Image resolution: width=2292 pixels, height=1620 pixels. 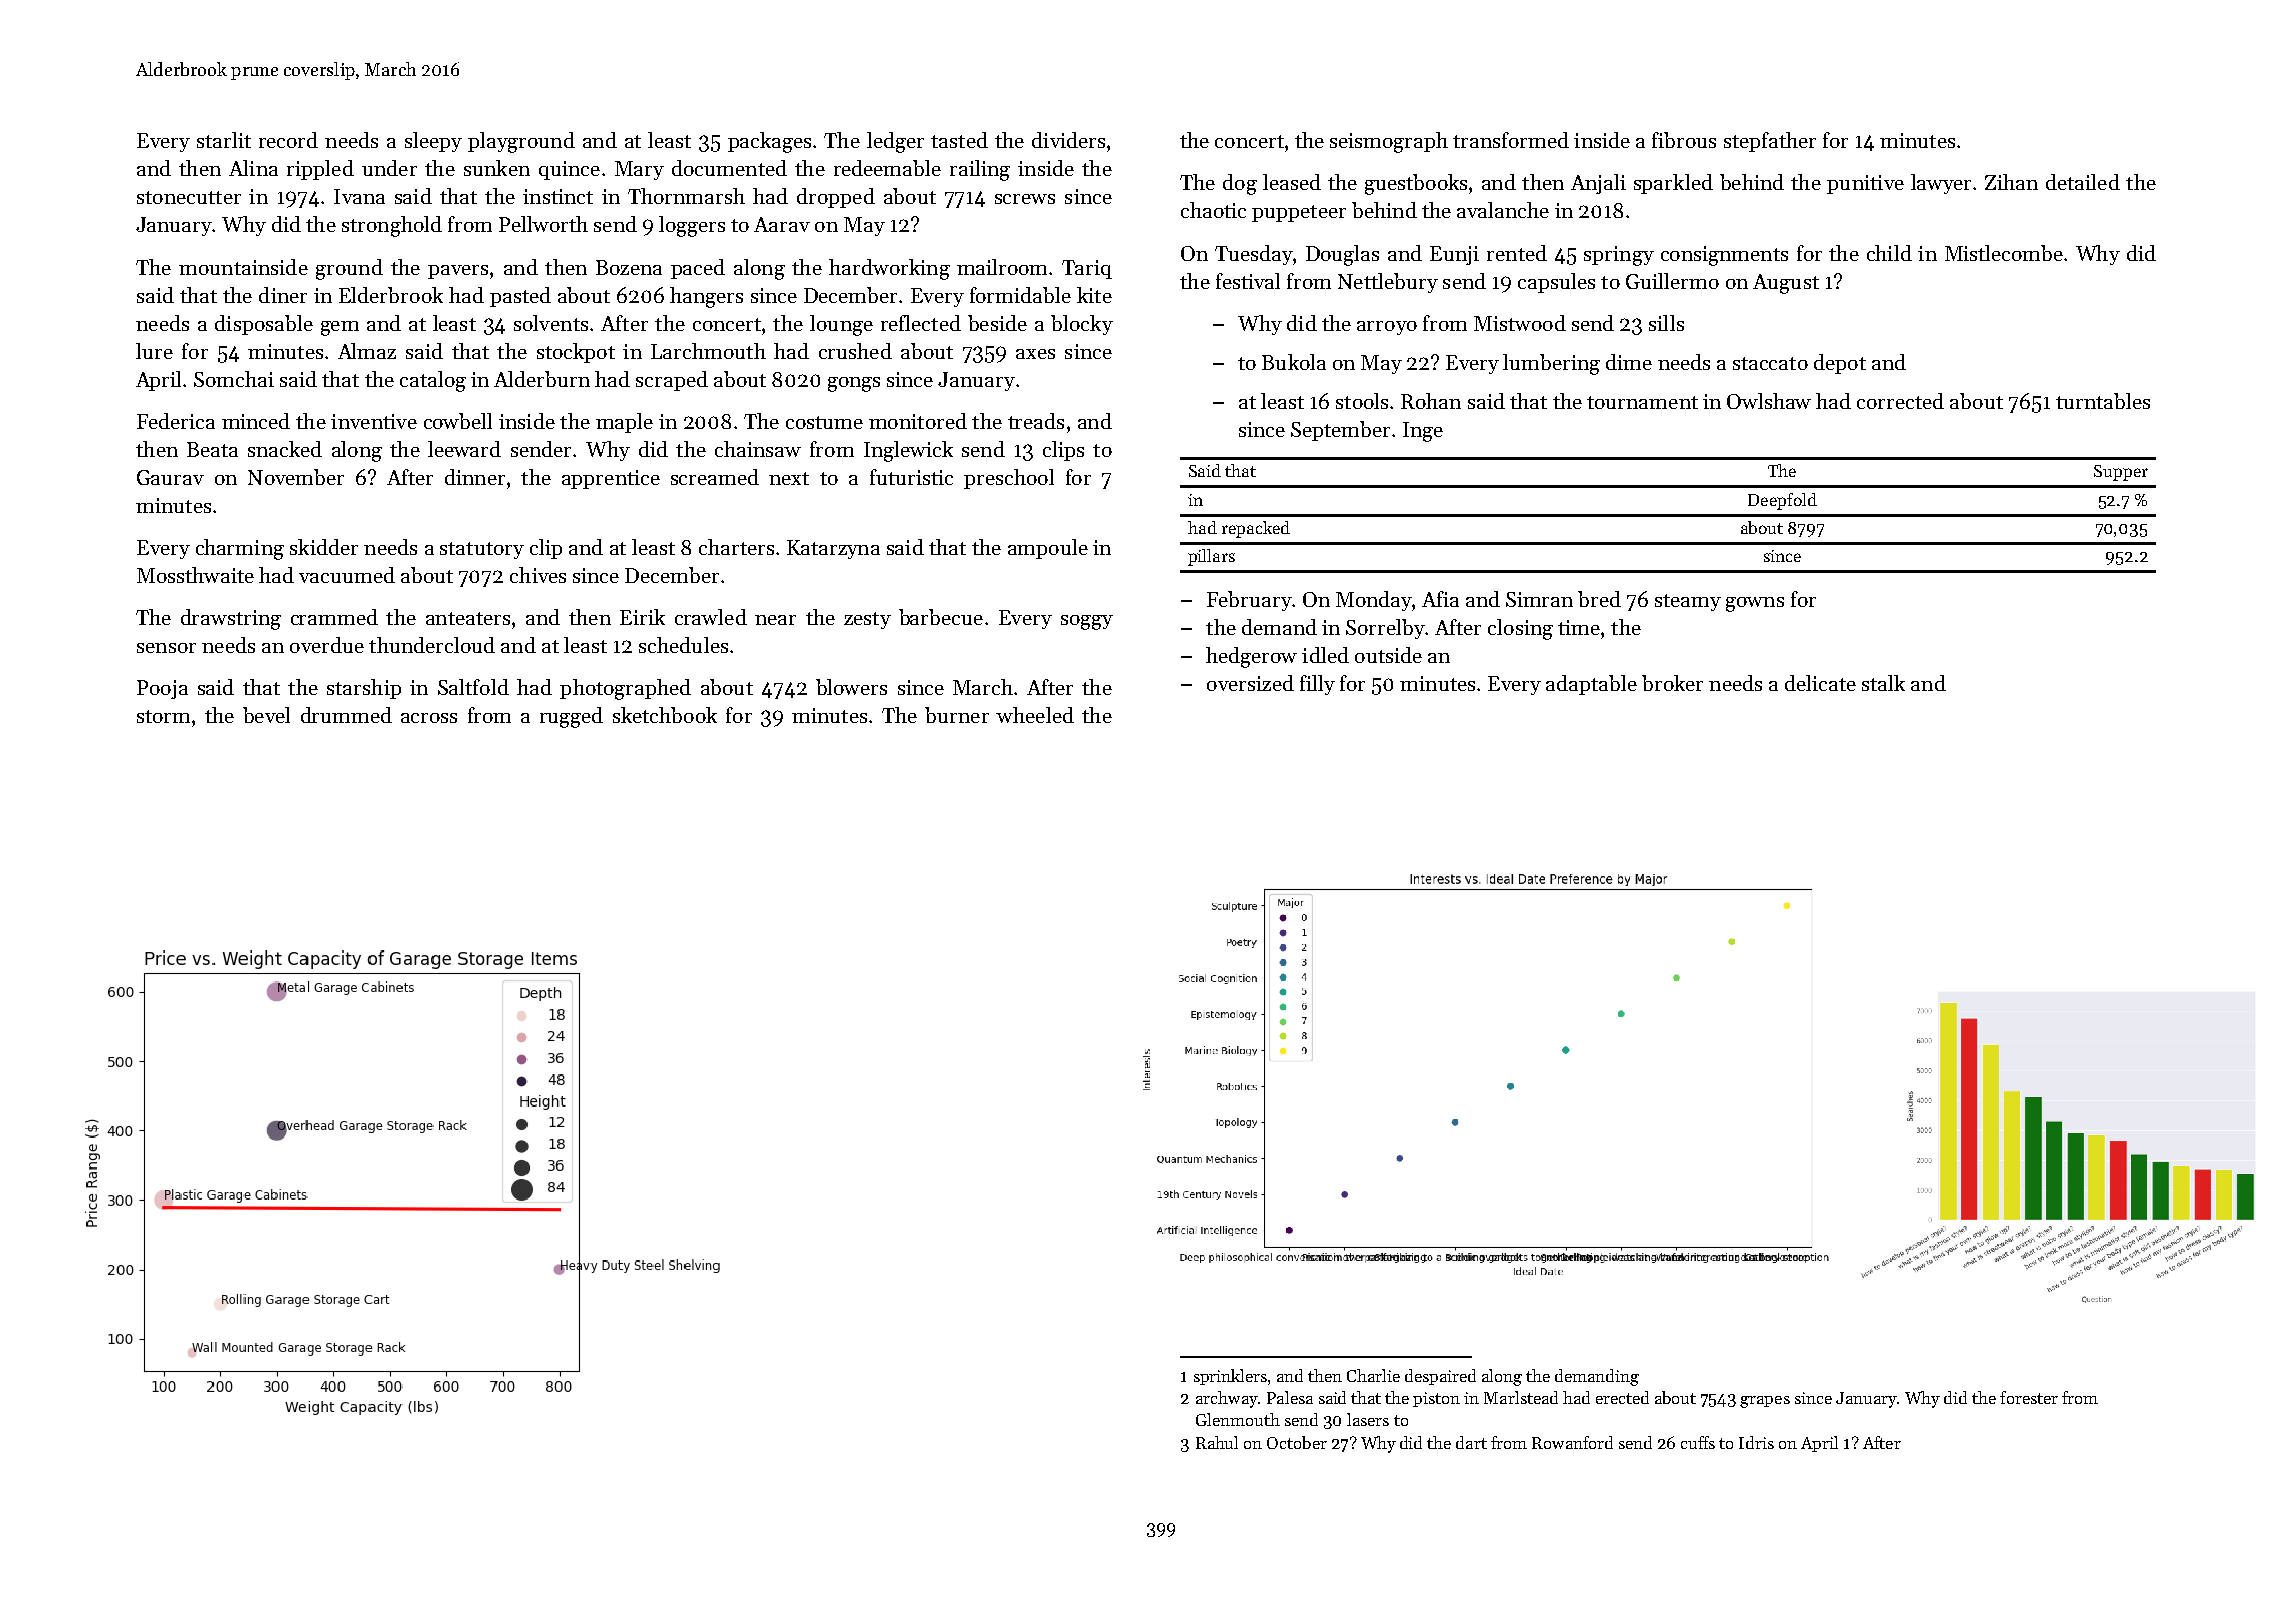 I want to click on consignments, so click(x=1724, y=256).
